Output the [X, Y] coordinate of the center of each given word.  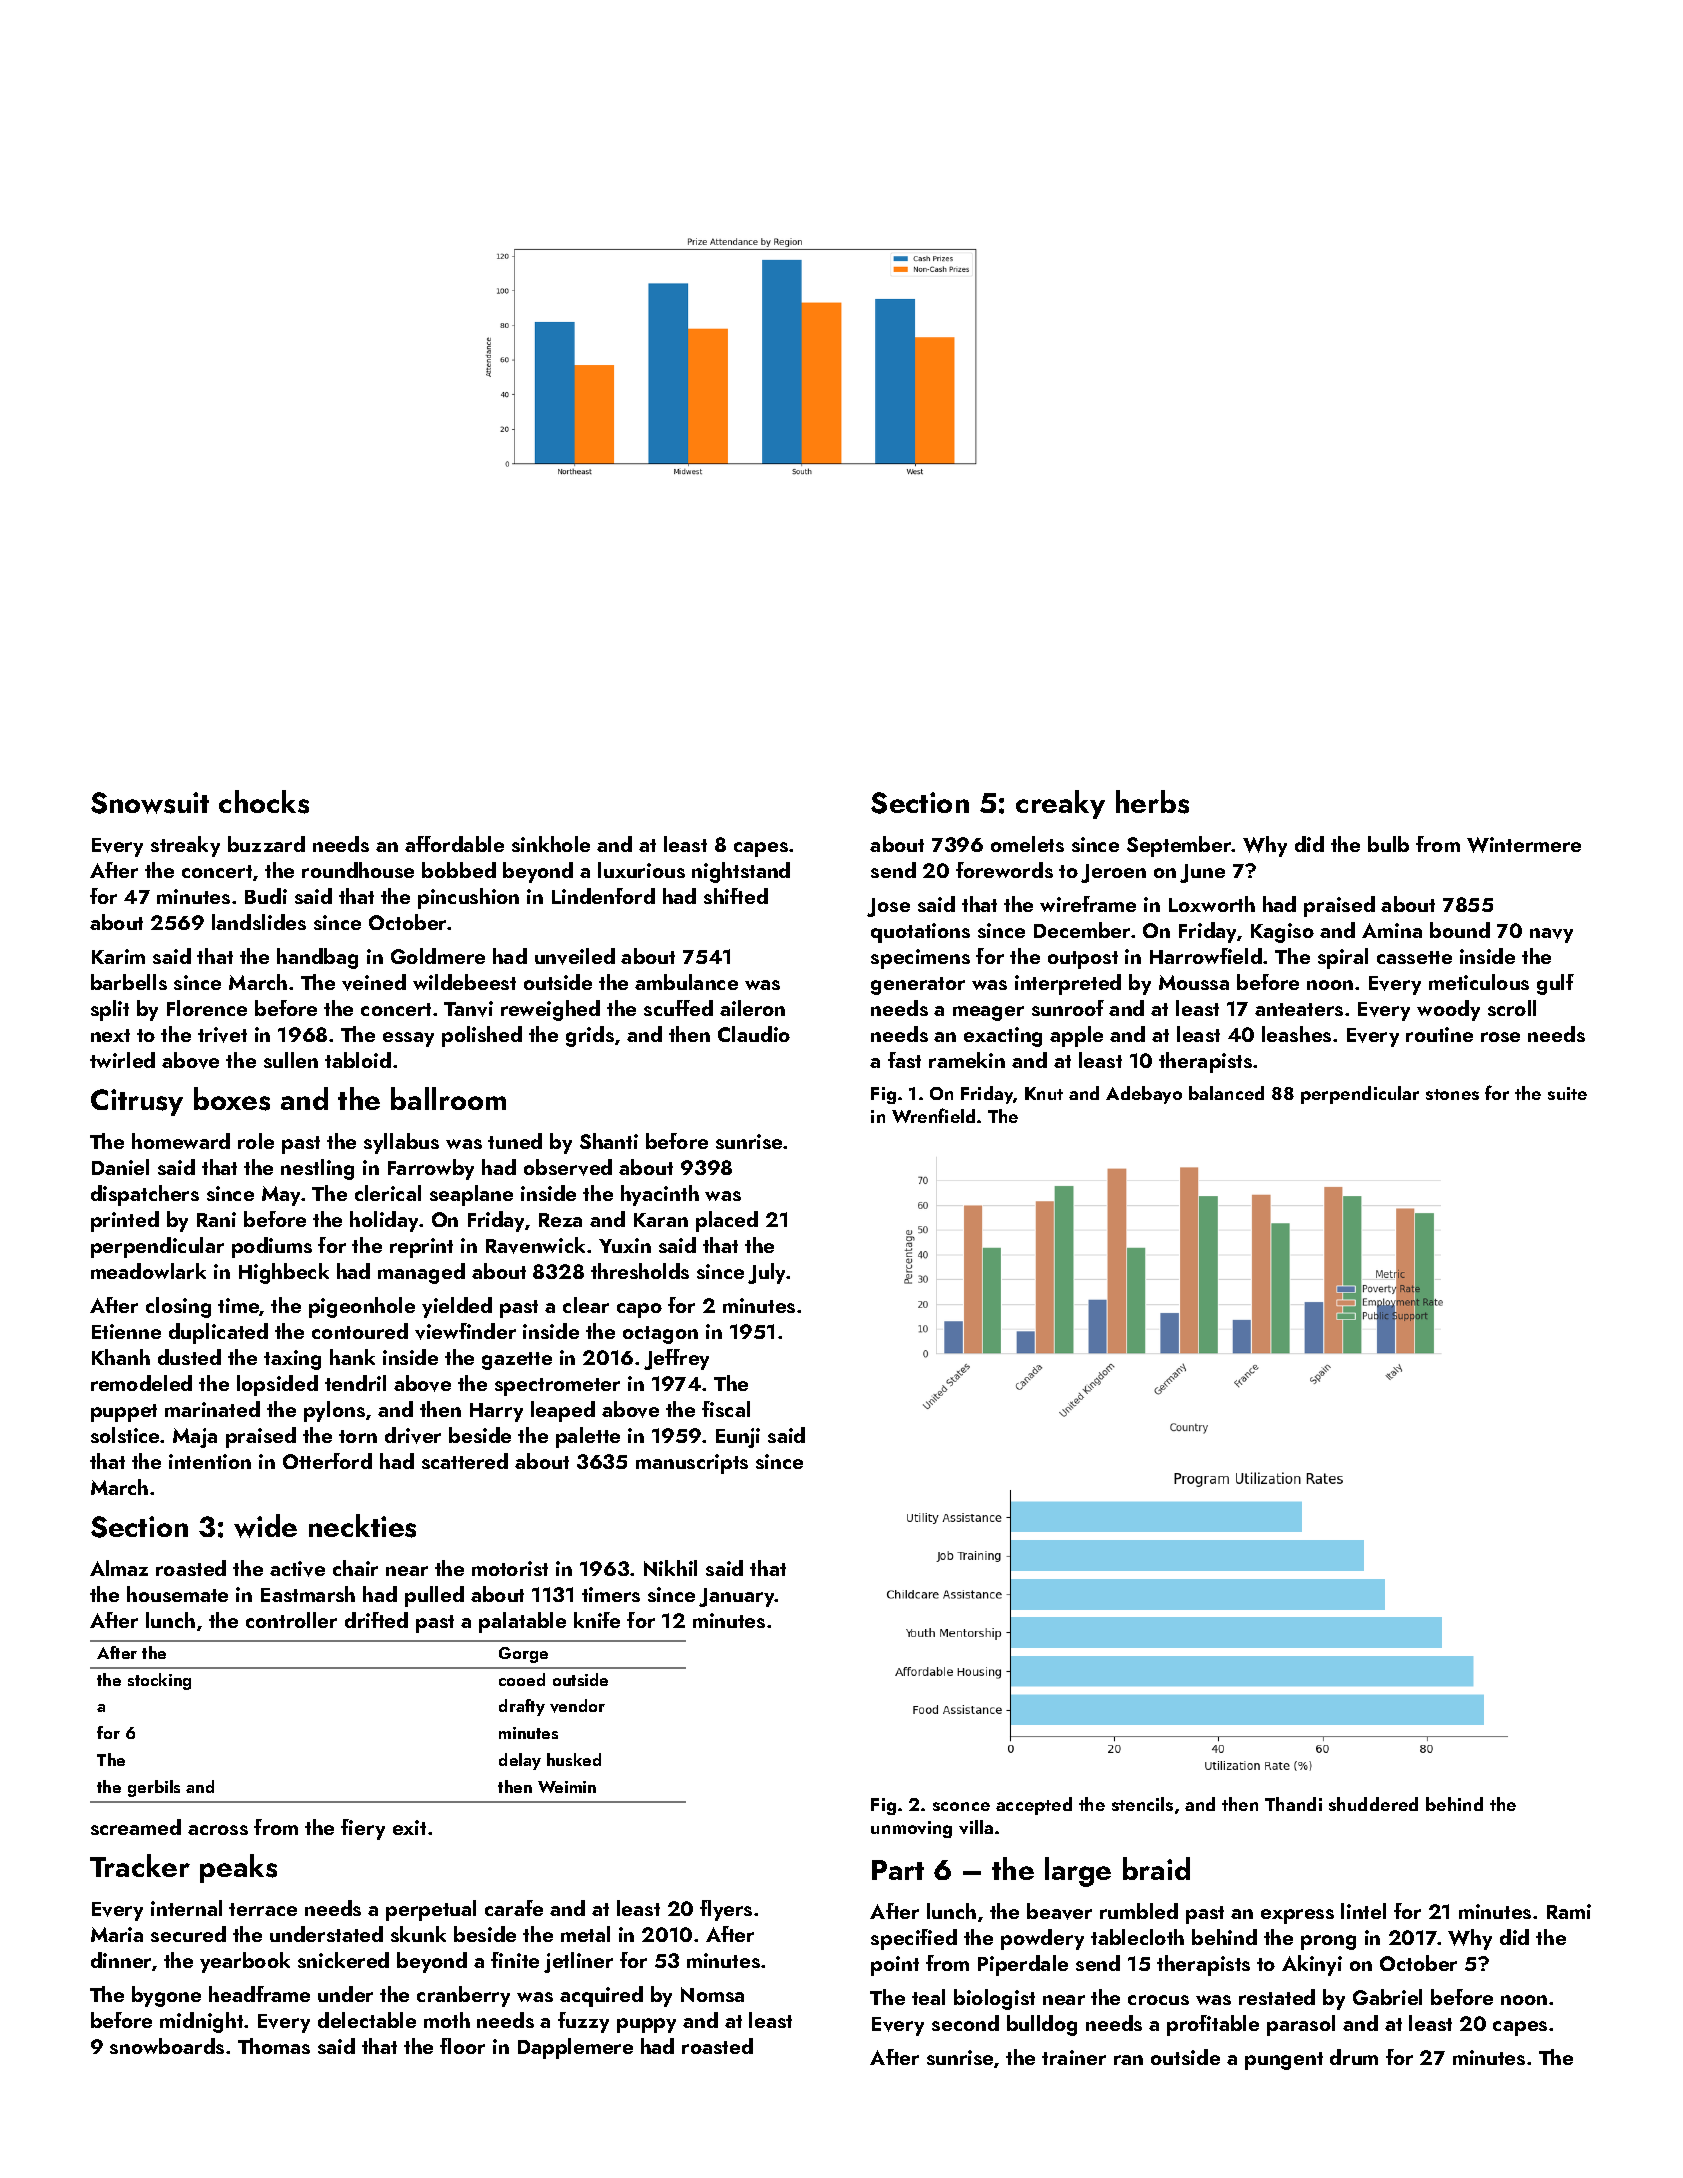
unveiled [575, 956]
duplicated [218, 1333]
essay [408, 1039]
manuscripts [692, 1464]
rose [1500, 1037]
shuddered [1373, 1804]
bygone [166, 1996]
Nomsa [712, 1994]
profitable [1213, 2025]
